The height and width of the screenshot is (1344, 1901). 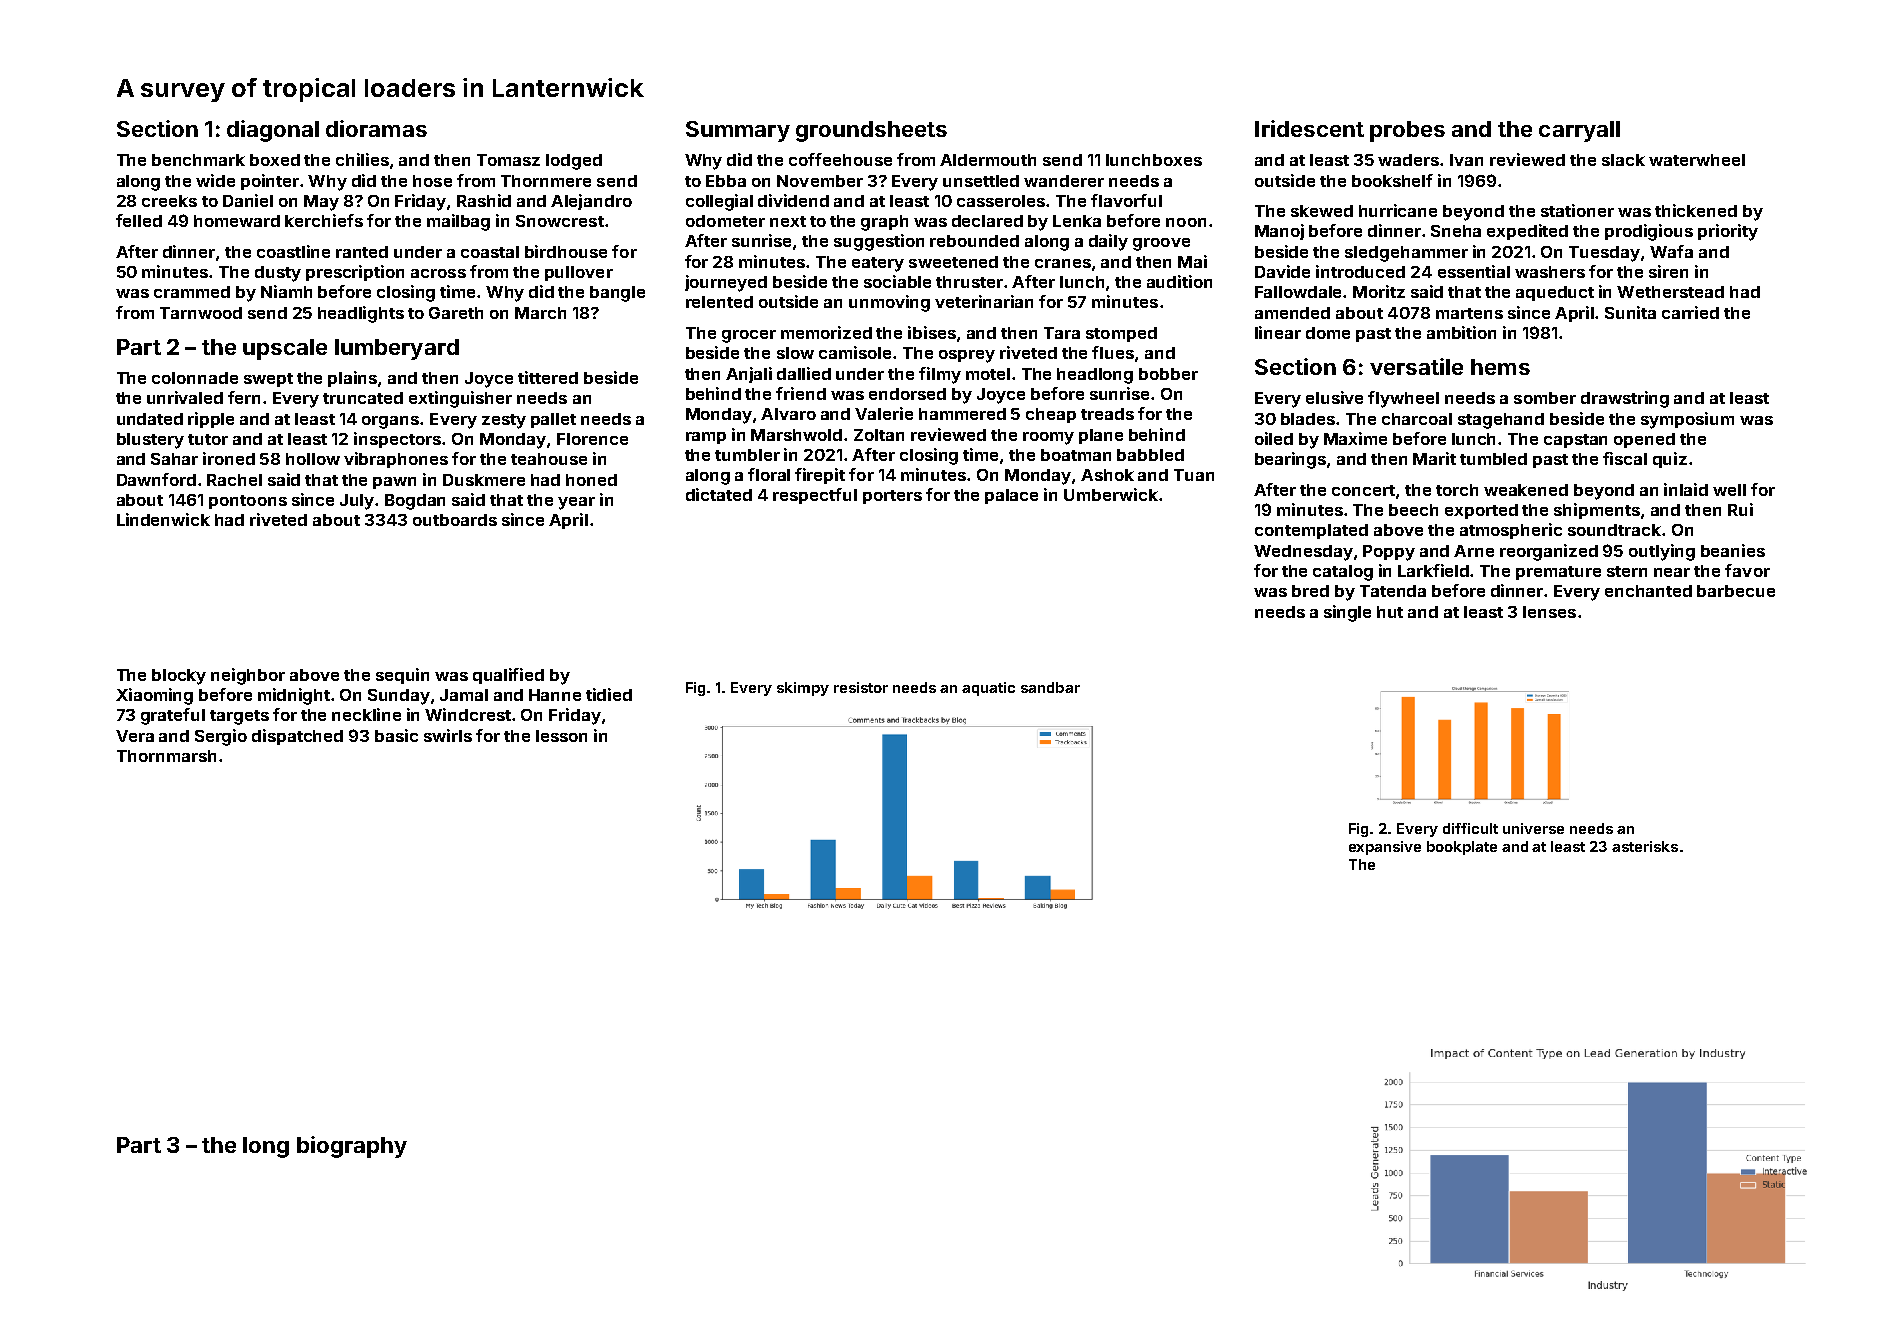 I want to click on flywheel, so click(x=1403, y=399).
